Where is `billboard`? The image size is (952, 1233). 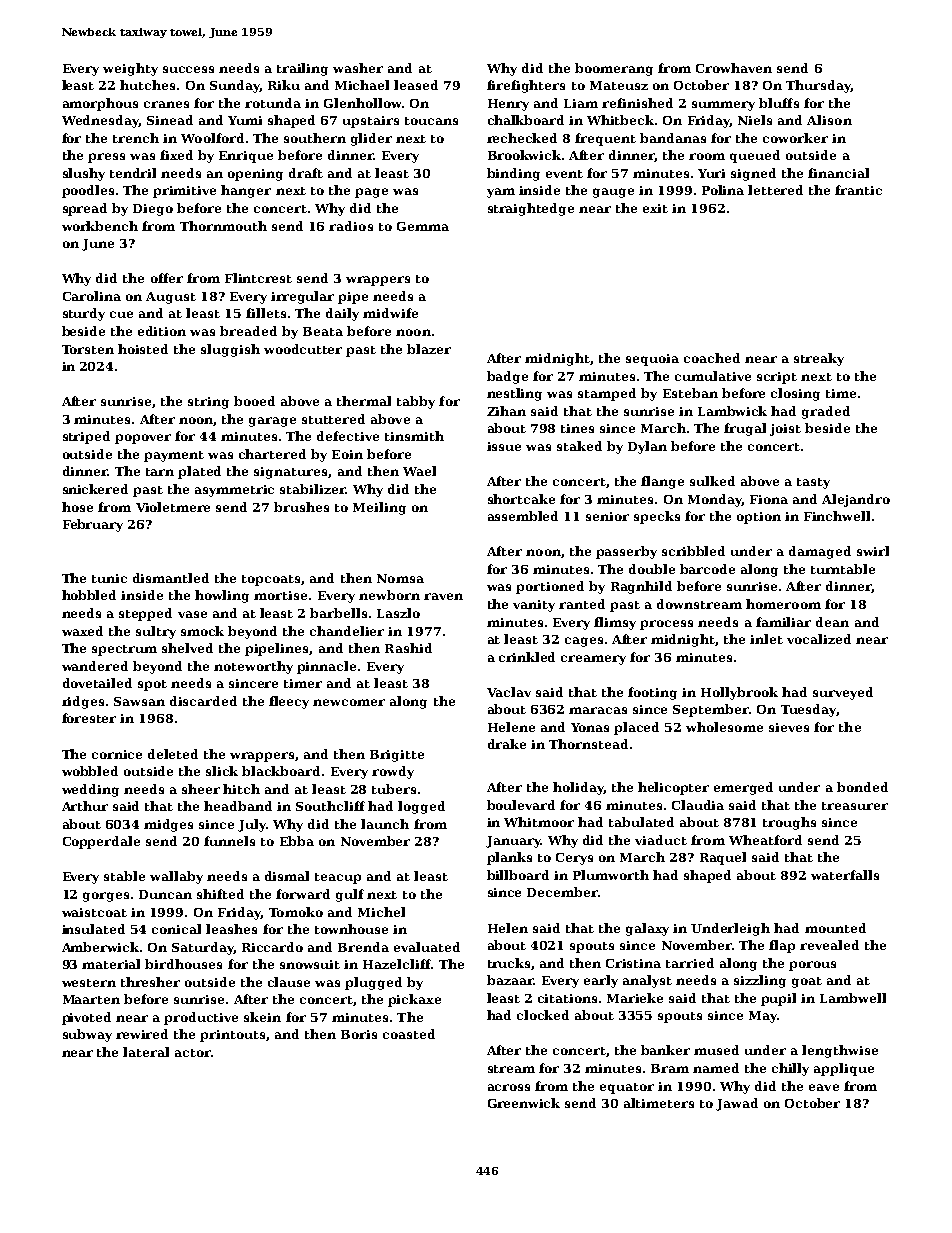 billboard is located at coordinates (518, 875).
